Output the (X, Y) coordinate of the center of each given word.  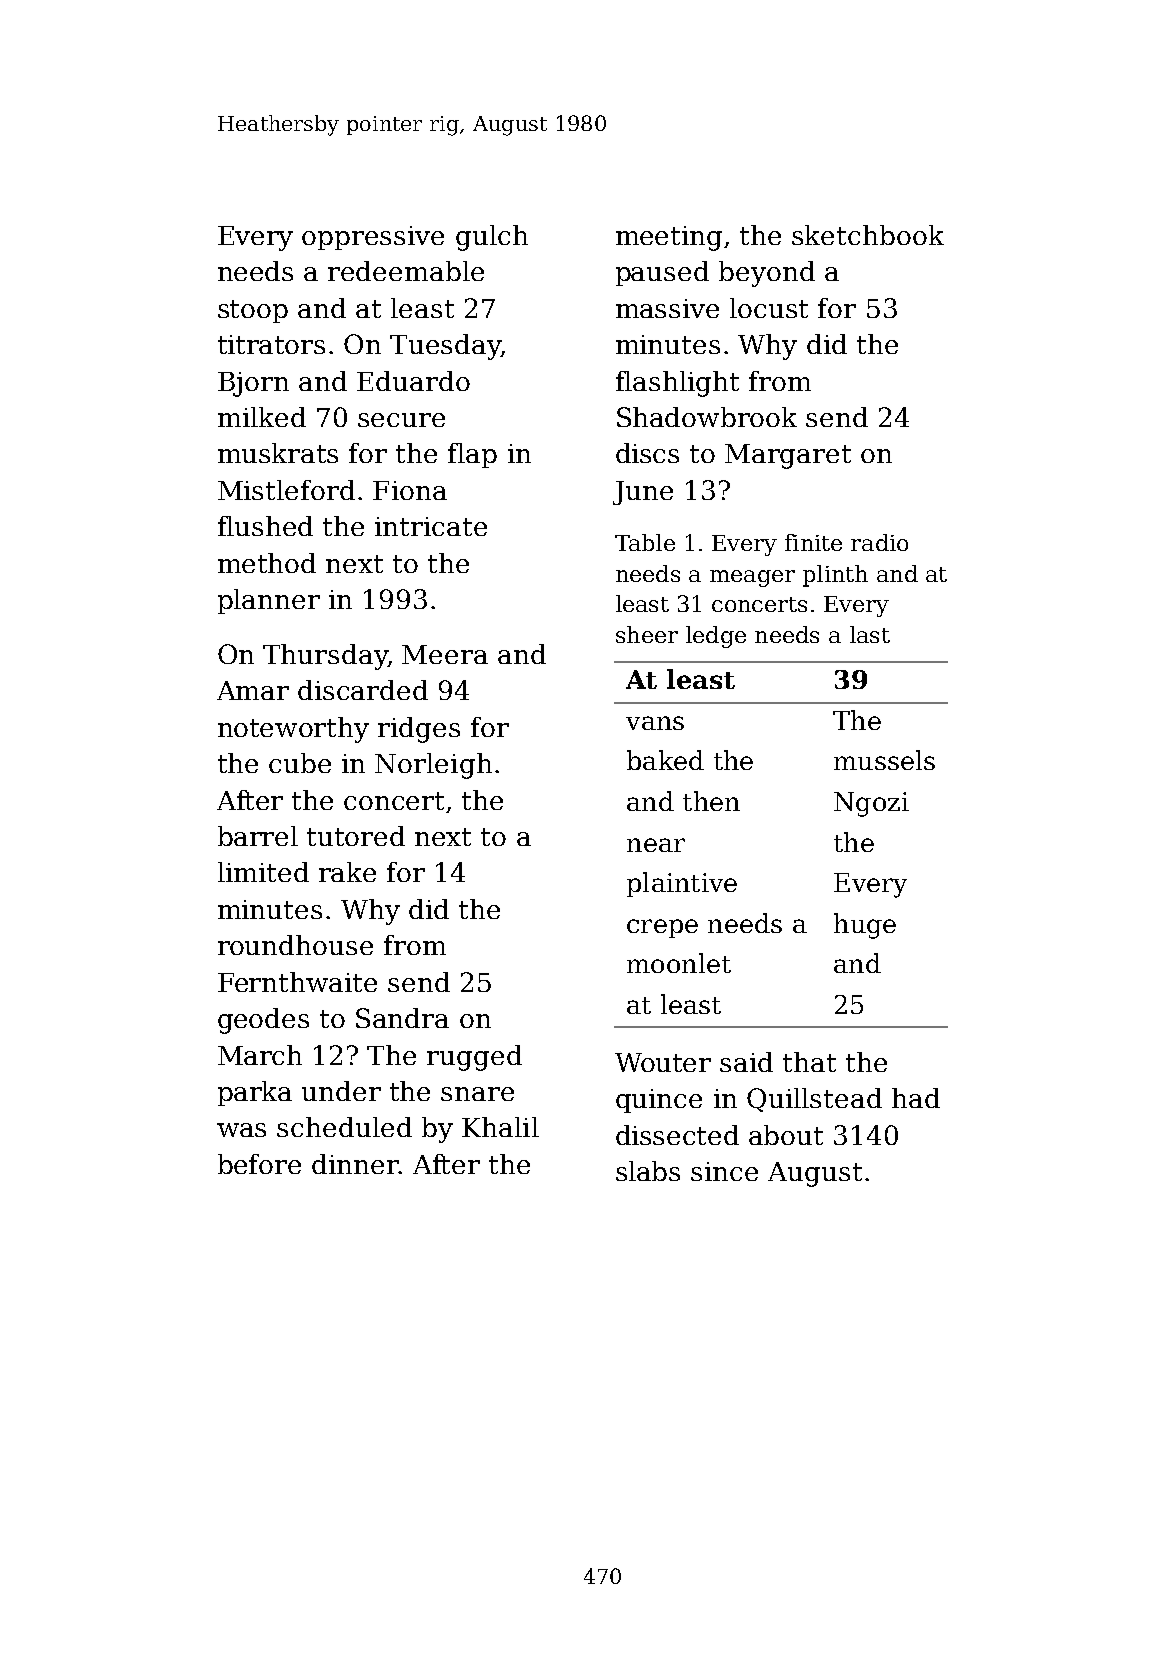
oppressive (373, 238)
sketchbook (868, 235)
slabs (648, 1171)
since (724, 1171)
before (259, 1164)
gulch (492, 238)
